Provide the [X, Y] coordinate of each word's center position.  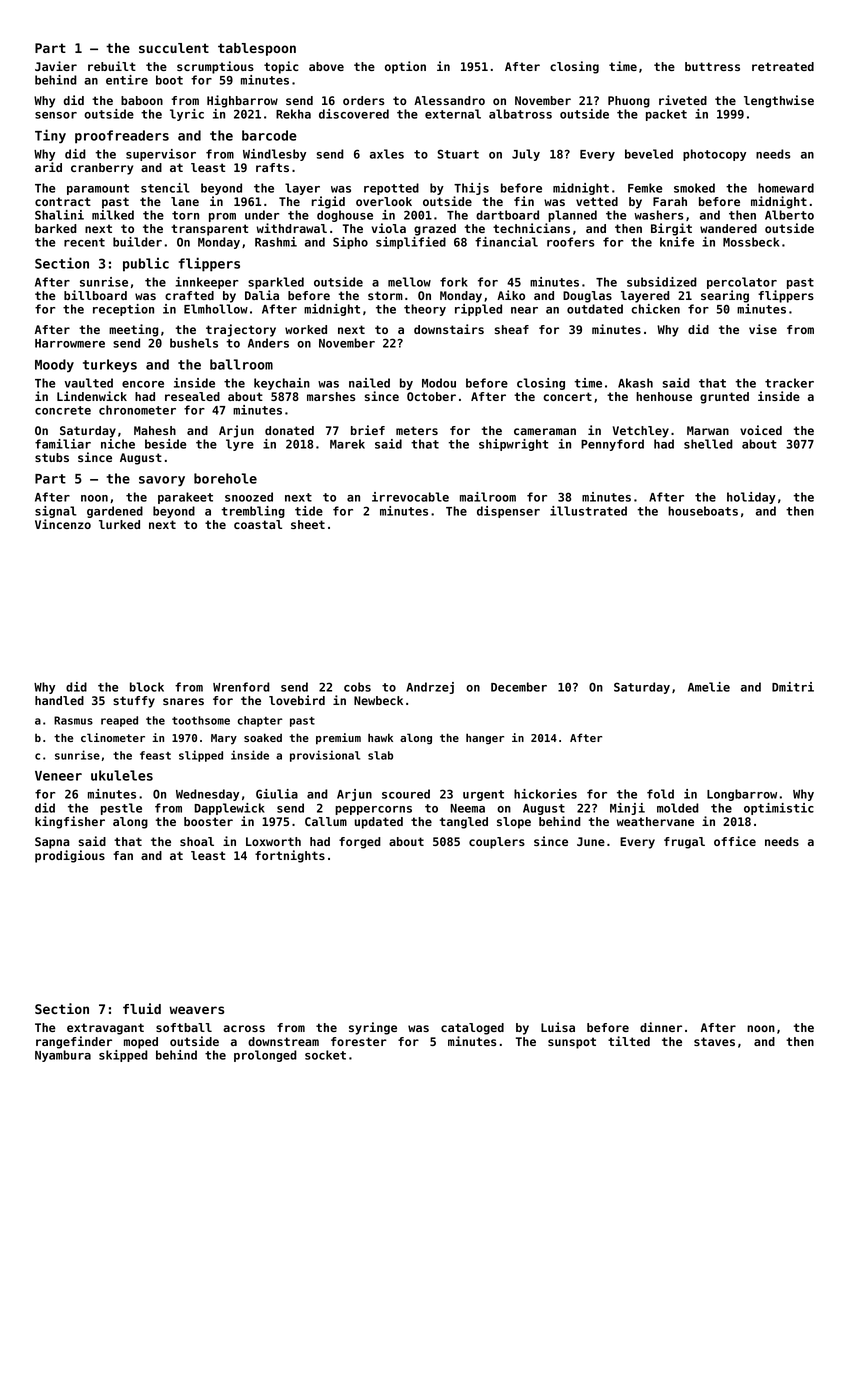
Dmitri [793, 687]
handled [59, 700]
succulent [174, 48]
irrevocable [410, 497]
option [405, 67]
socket [325, 1055]
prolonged [265, 1056]
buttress [712, 66]
